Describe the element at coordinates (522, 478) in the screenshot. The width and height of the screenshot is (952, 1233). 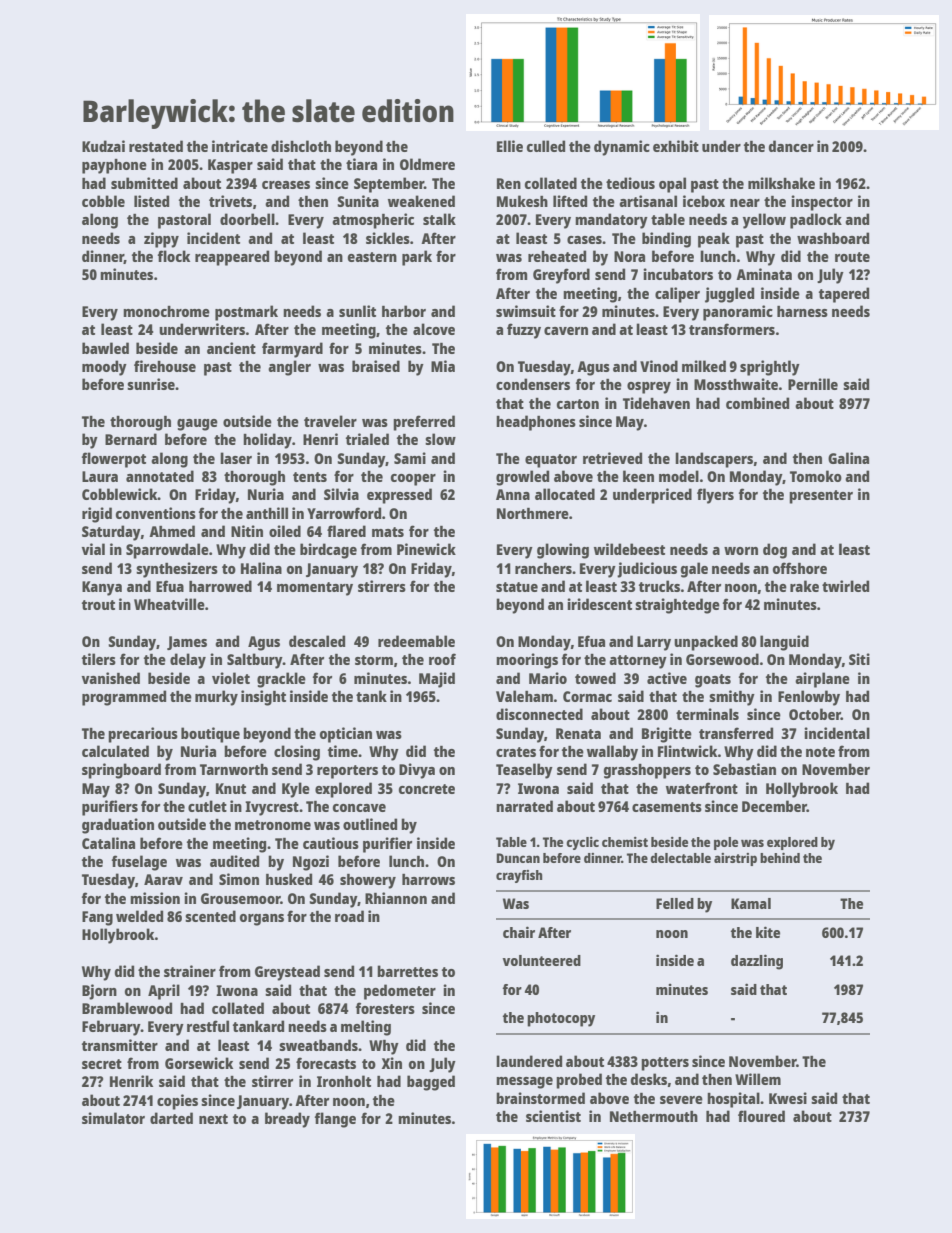
I see `growled` at that location.
